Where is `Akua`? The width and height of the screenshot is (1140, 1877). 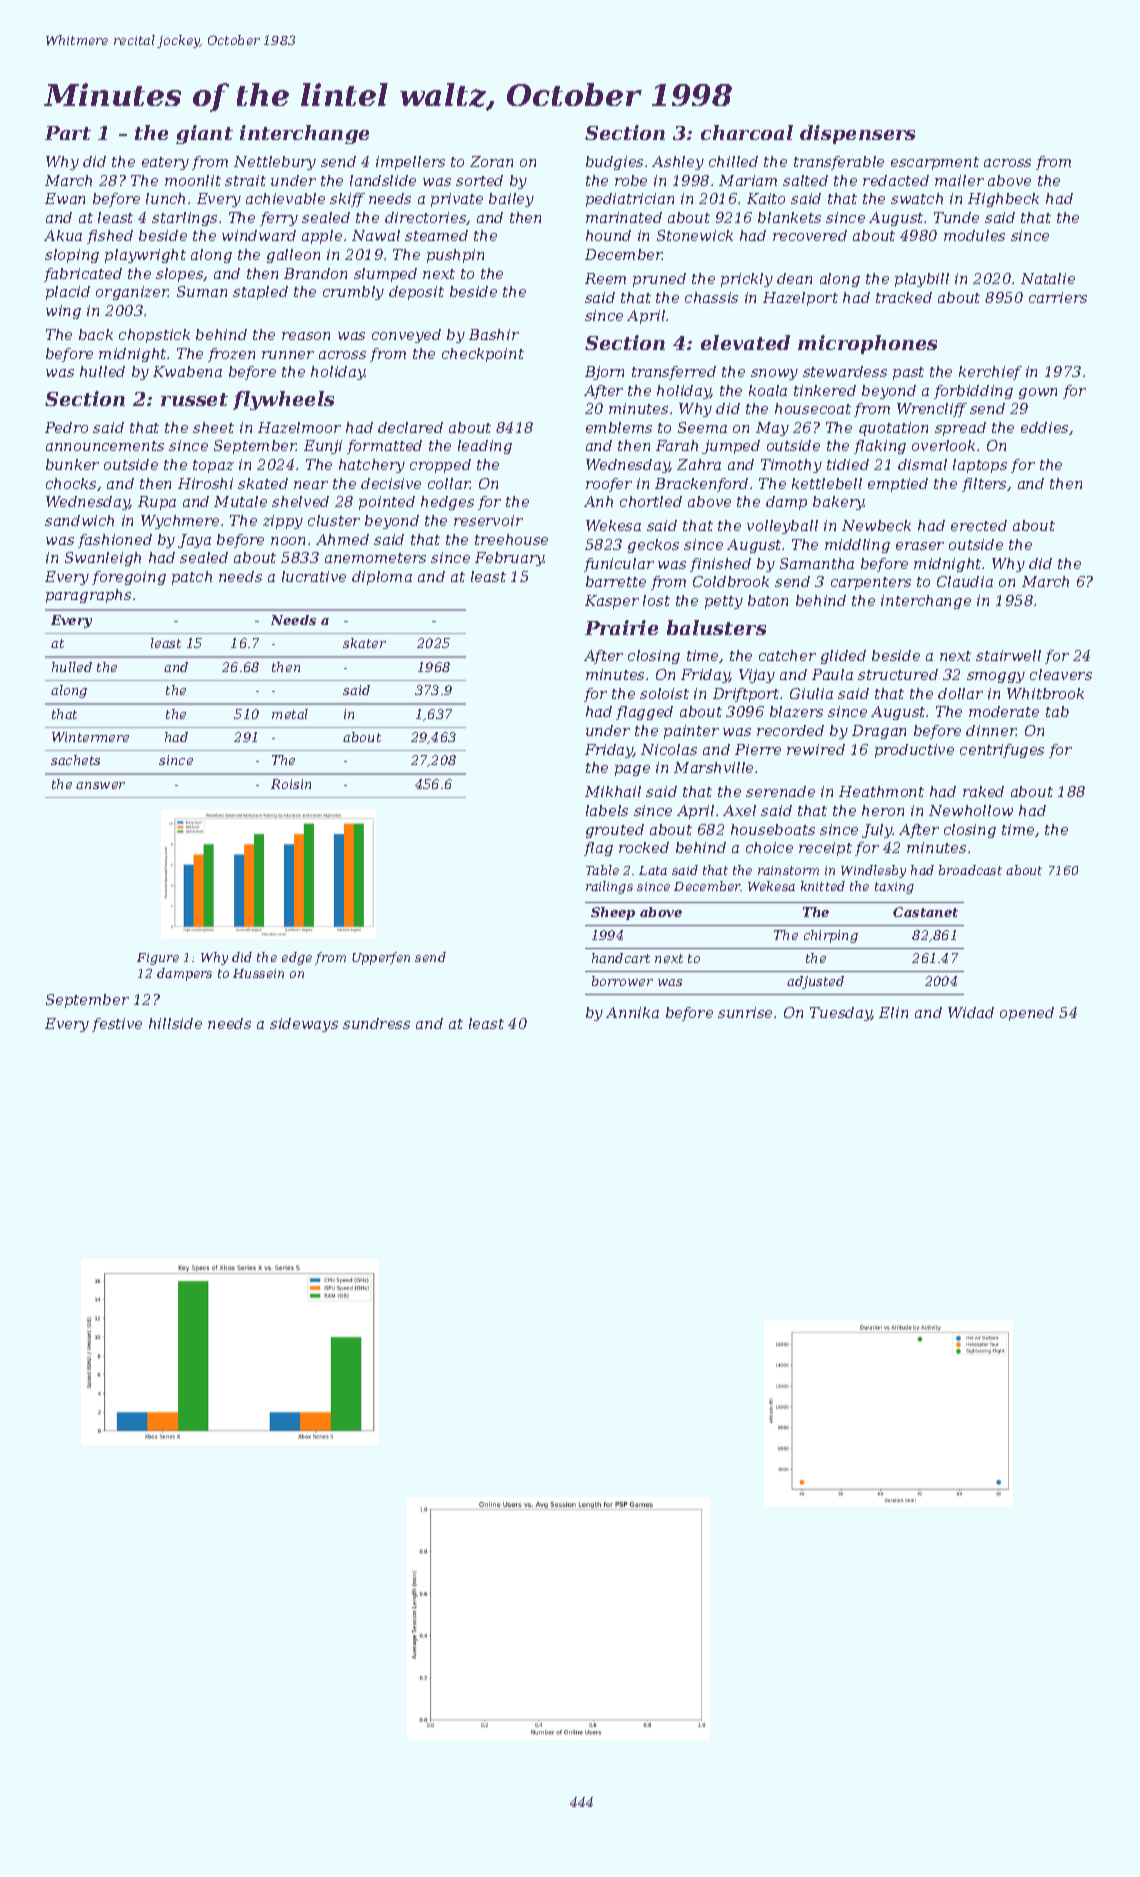
Akua is located at coordinates (63, 235).
